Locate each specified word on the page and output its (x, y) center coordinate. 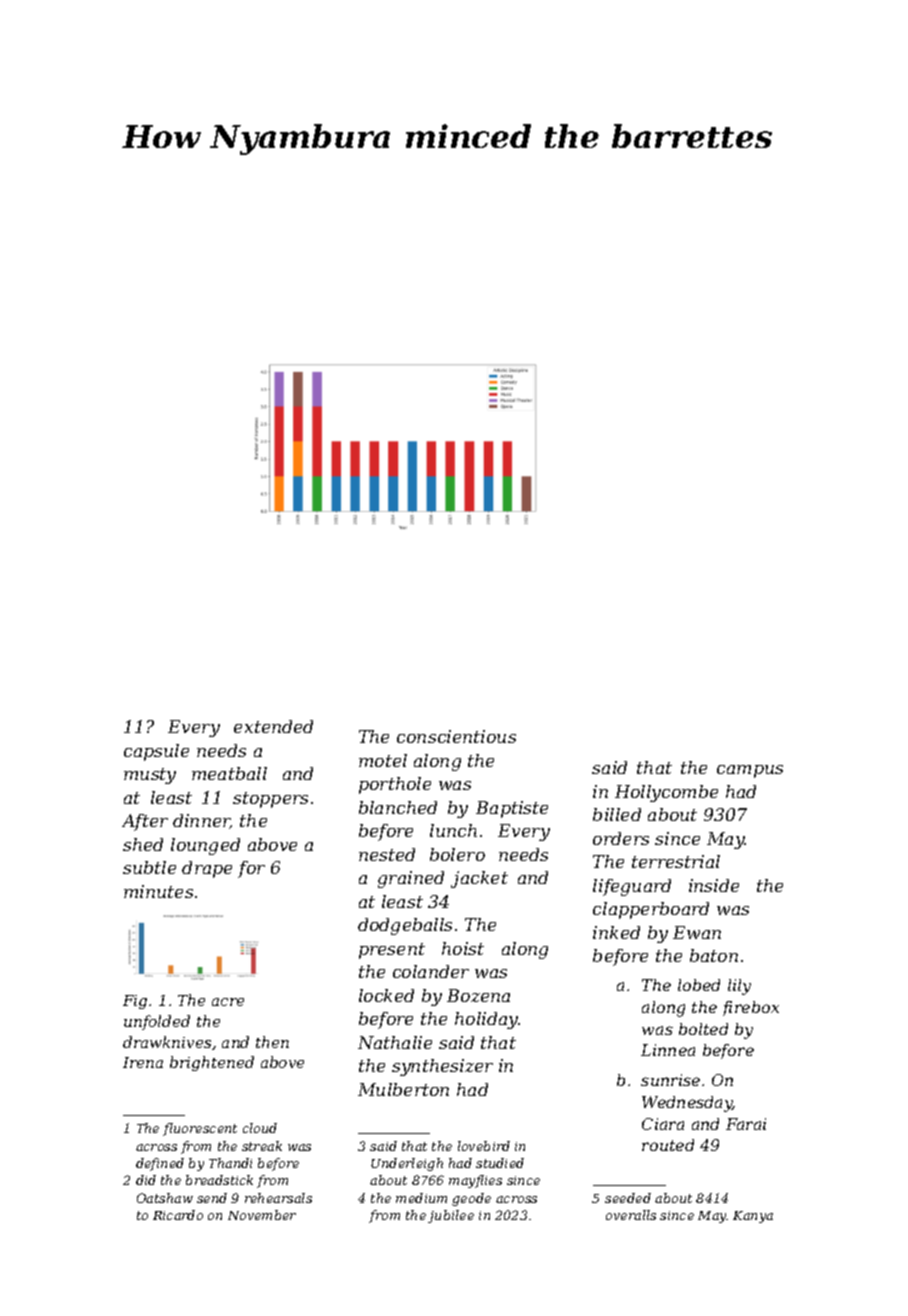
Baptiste (512, 809)
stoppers (270, 800)
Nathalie (395, 1042)
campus (750, 771)
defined (160, 1164)
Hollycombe (666, 793)
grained (411, 879)
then (272, 1042)
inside (714, 885)
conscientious (456, 736)
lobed (699, 985)
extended (273, 726)
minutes (158, 891)
